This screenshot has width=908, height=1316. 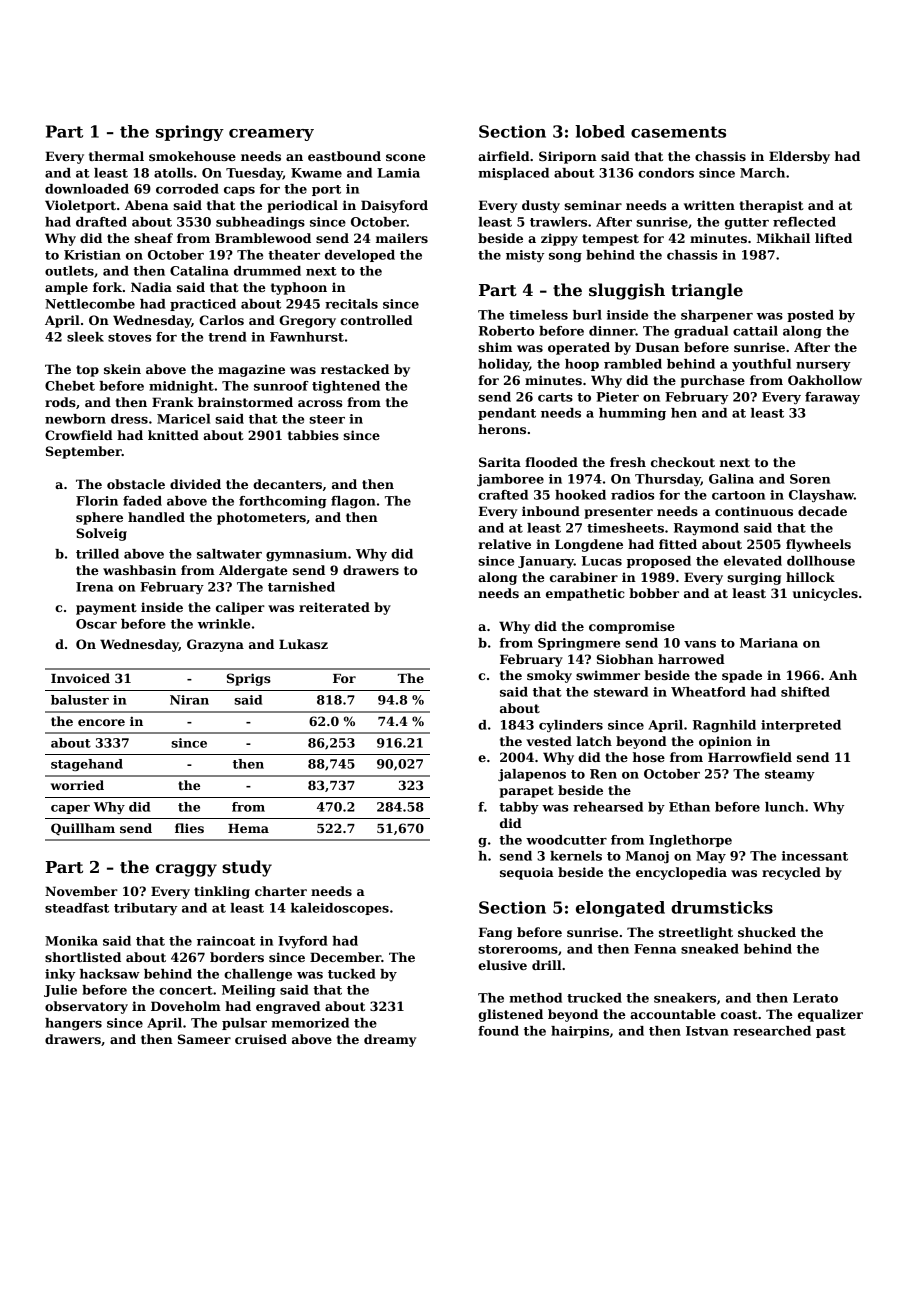 I want to click on Catalina, so click(x=199, y=271).
